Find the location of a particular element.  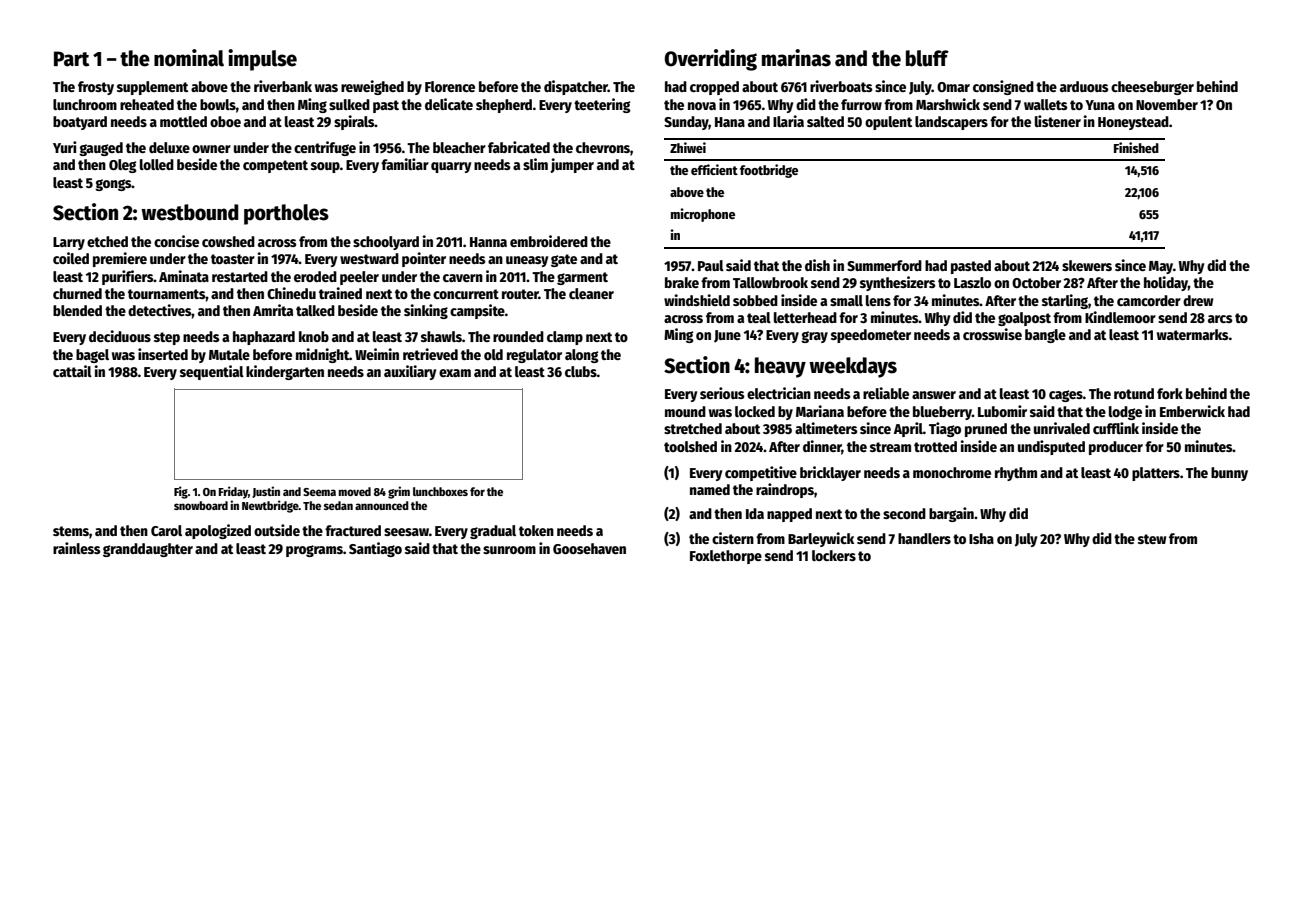

Overriding is located at coordinates (711, 60).
